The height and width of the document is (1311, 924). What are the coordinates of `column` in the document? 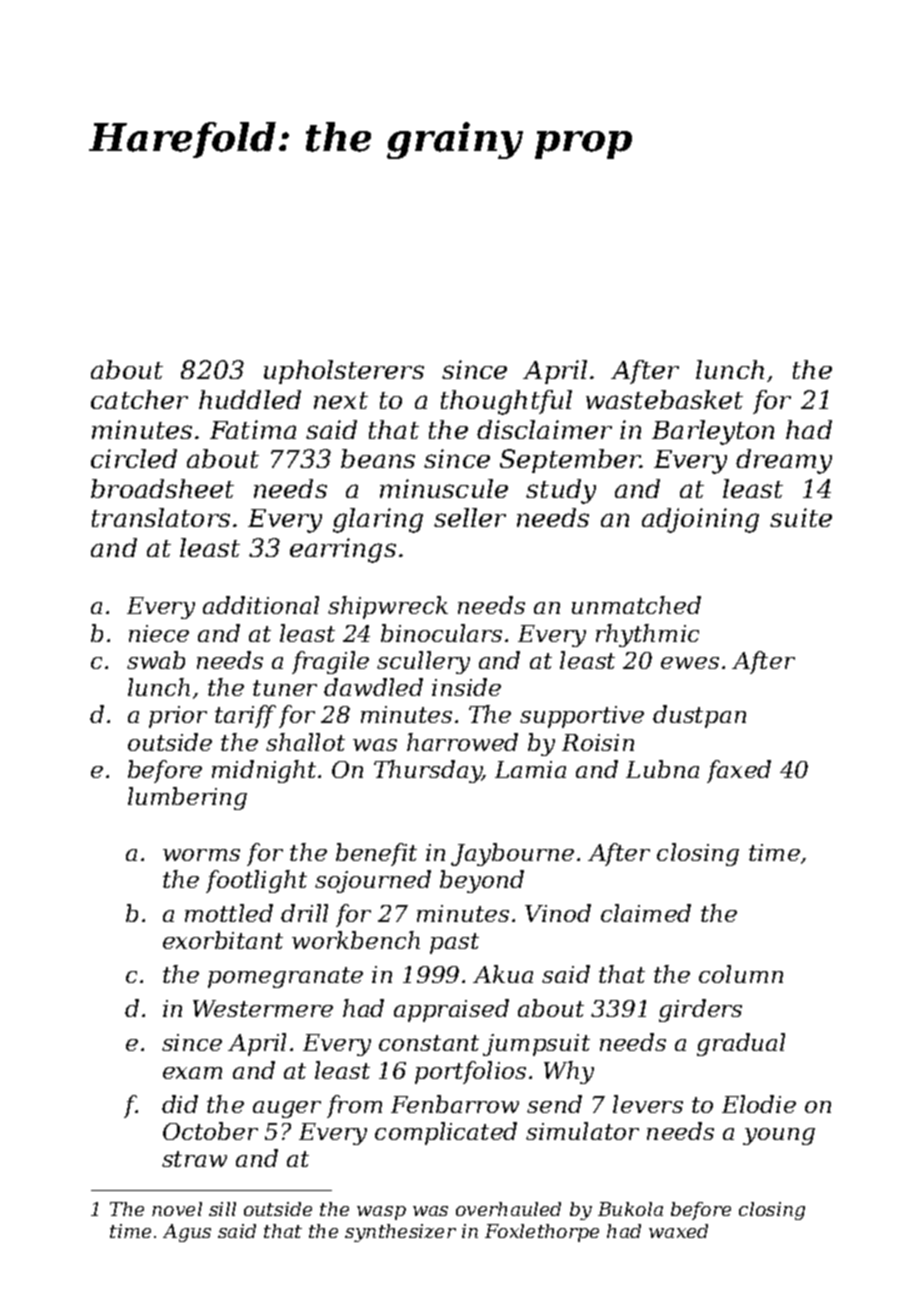 It's located at (741, 974).
